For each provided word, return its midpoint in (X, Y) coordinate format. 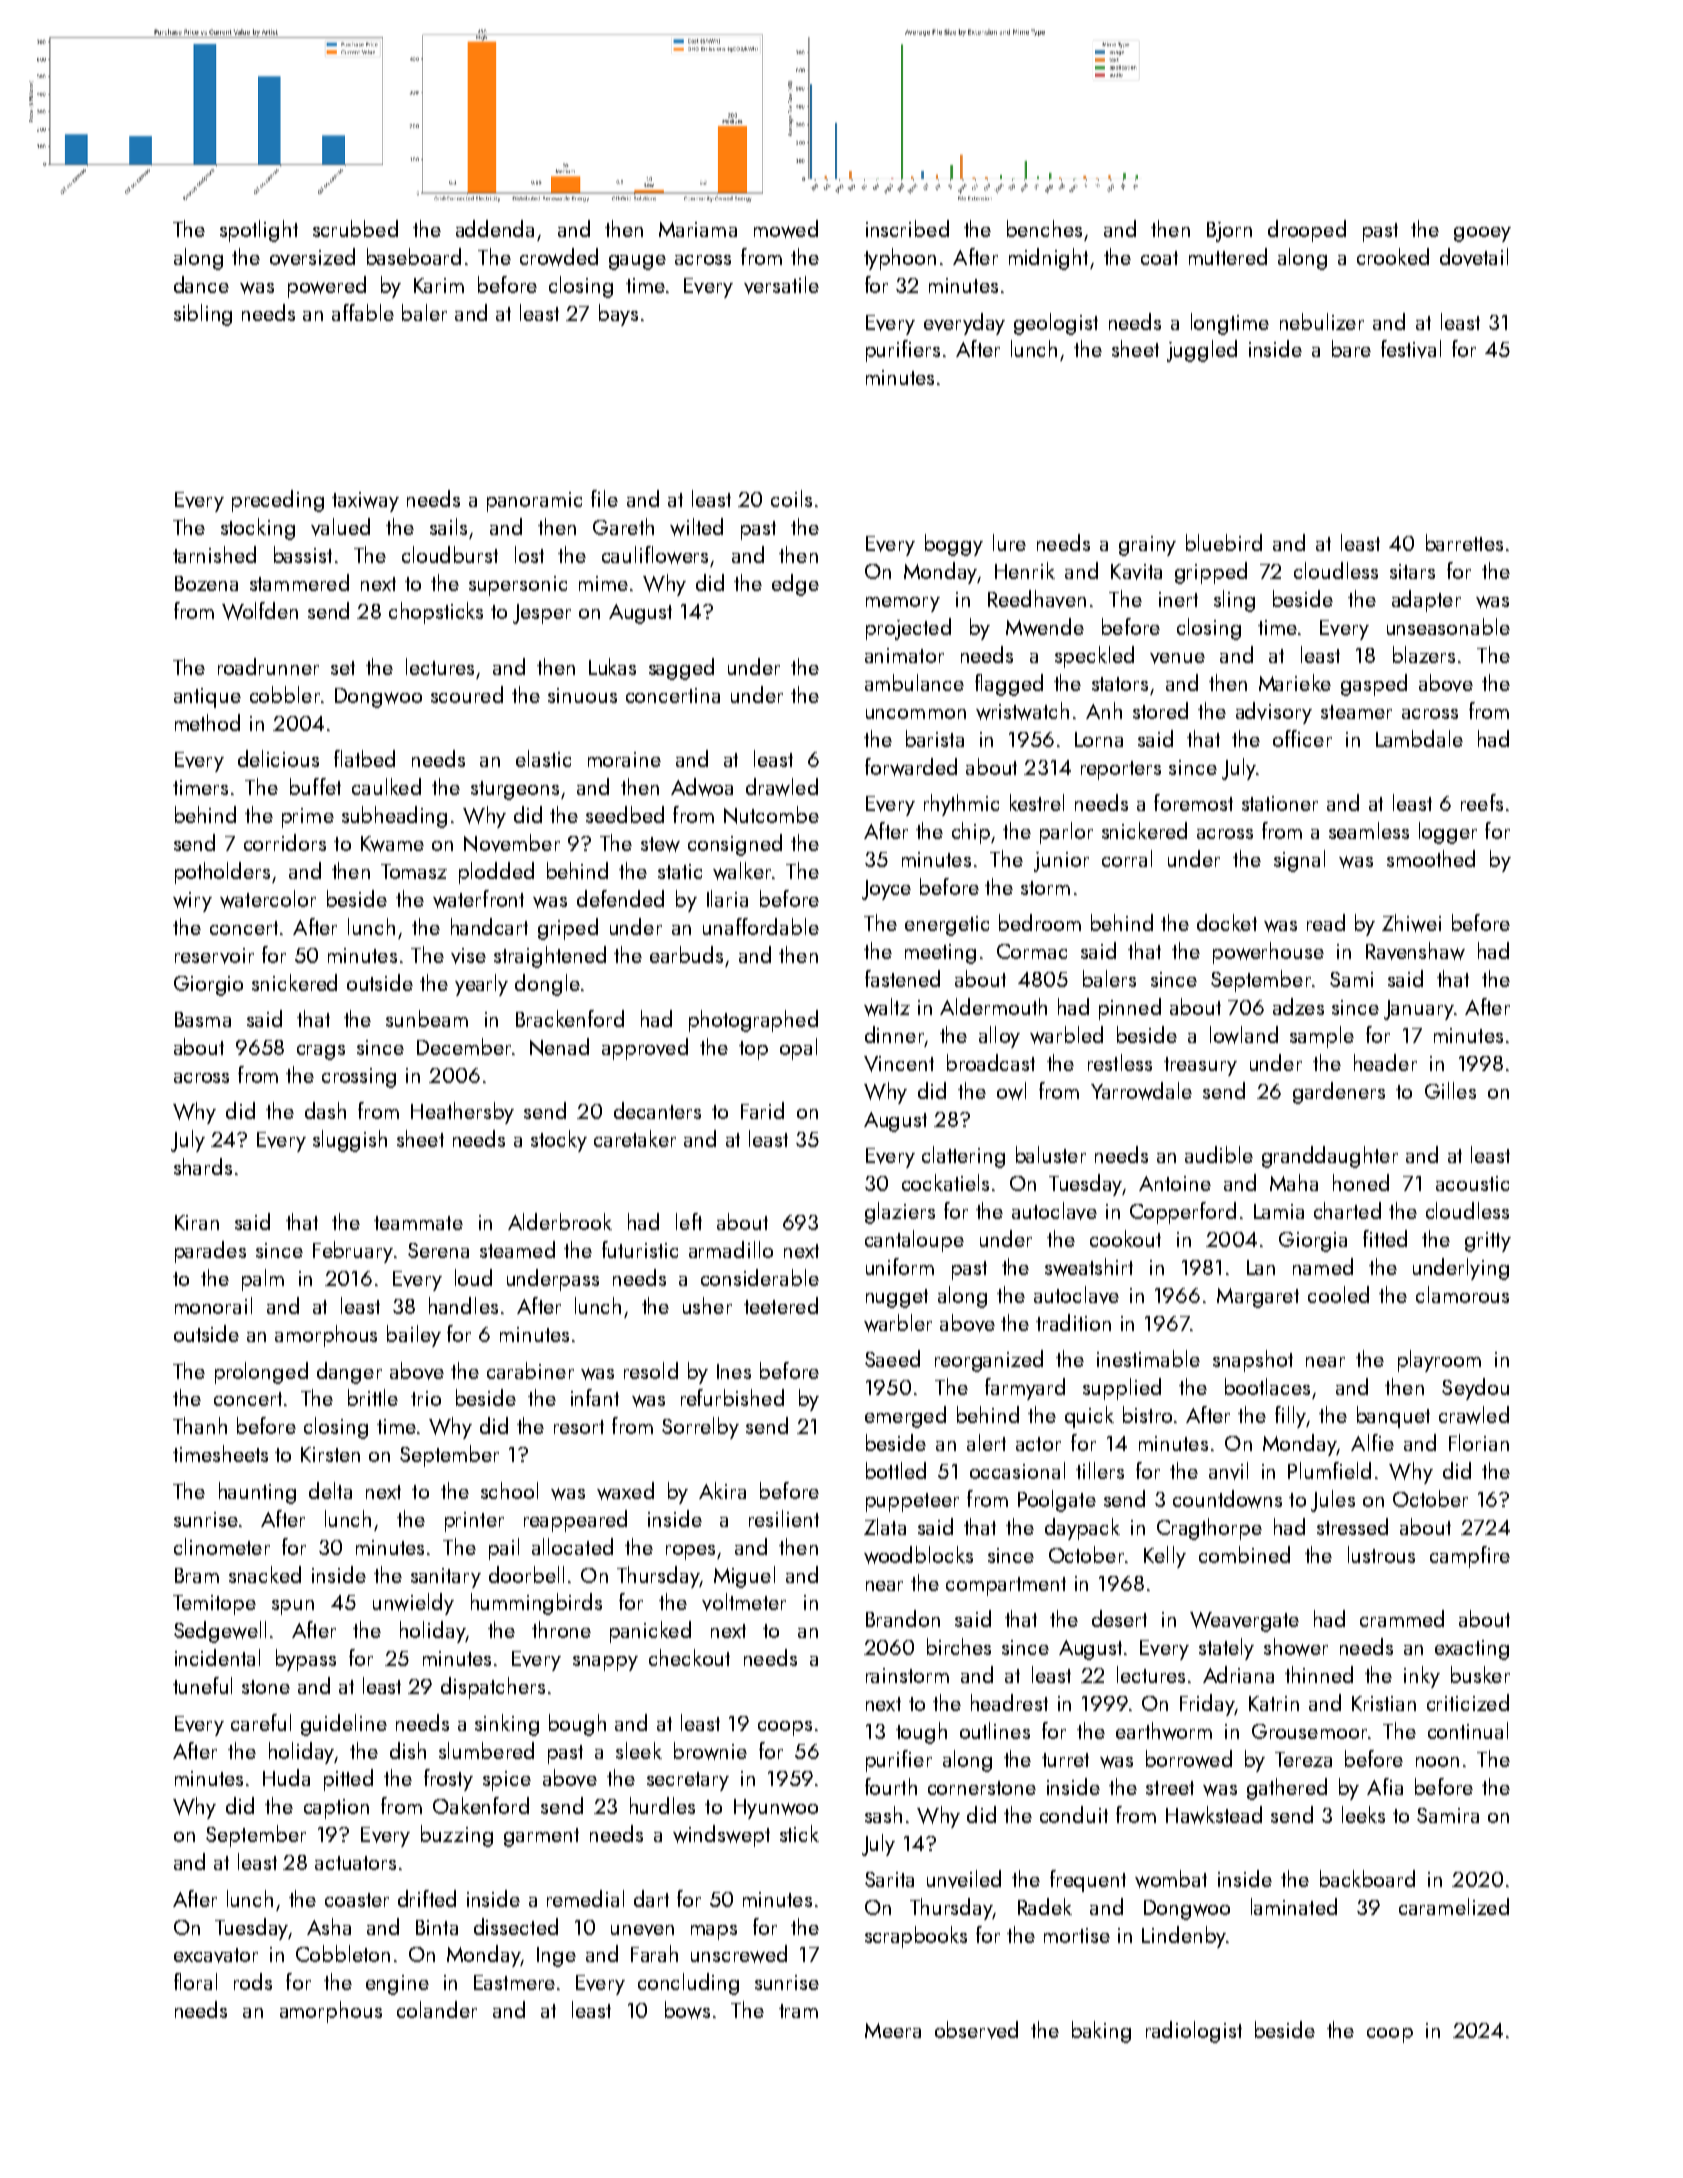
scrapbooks (916, 1937)
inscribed (907, 228)
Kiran (197, 1222)
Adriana (1238, 1674)
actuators (355, 1863)
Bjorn (1229, 232)
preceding (278, 501)
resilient (784, 1518)
